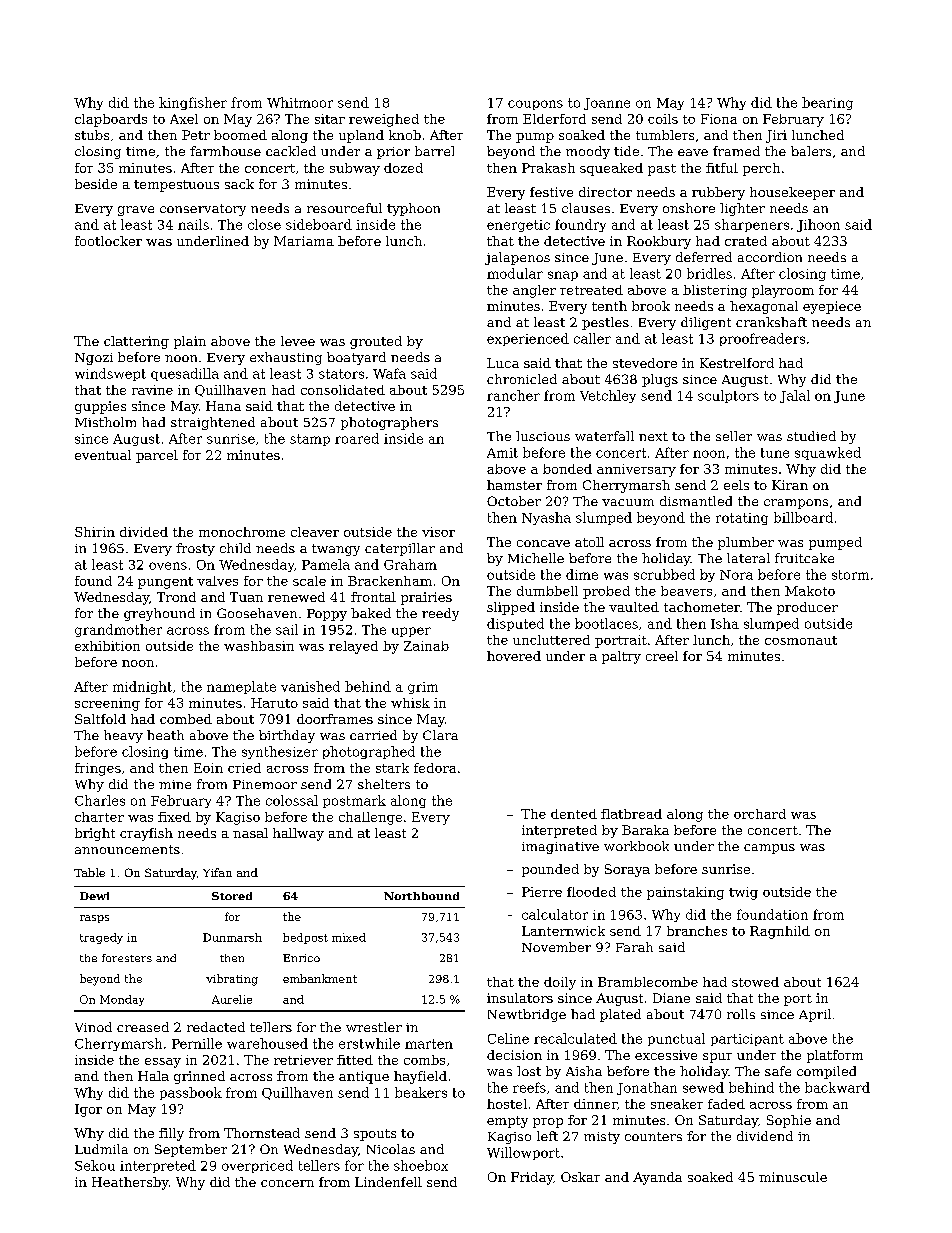  I want to click on crampons, so click(796, 504).
